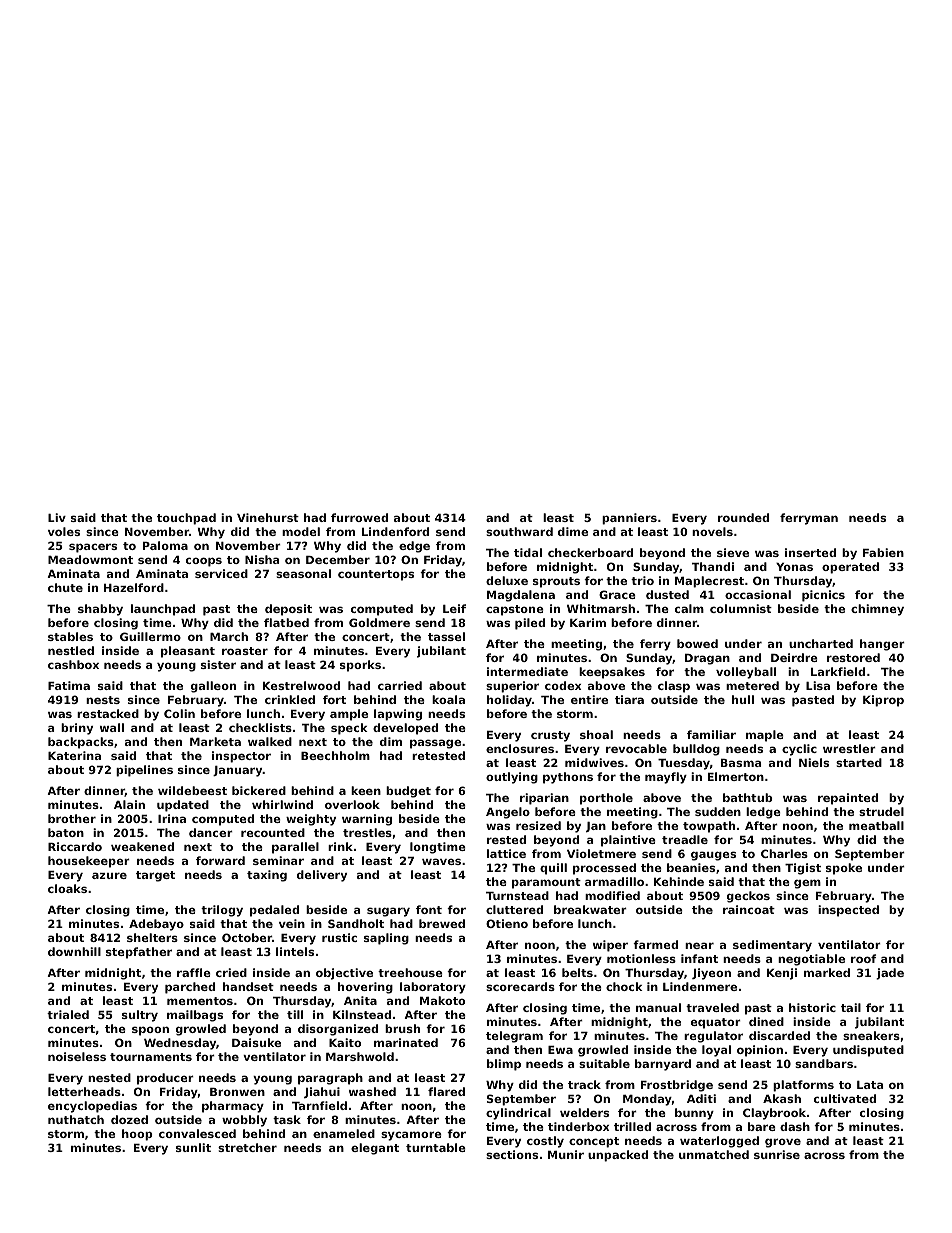 The image size is (952, 1233). Describe the element at coordinates (64, 531) in the screenshot. I see `voles` at that location.
